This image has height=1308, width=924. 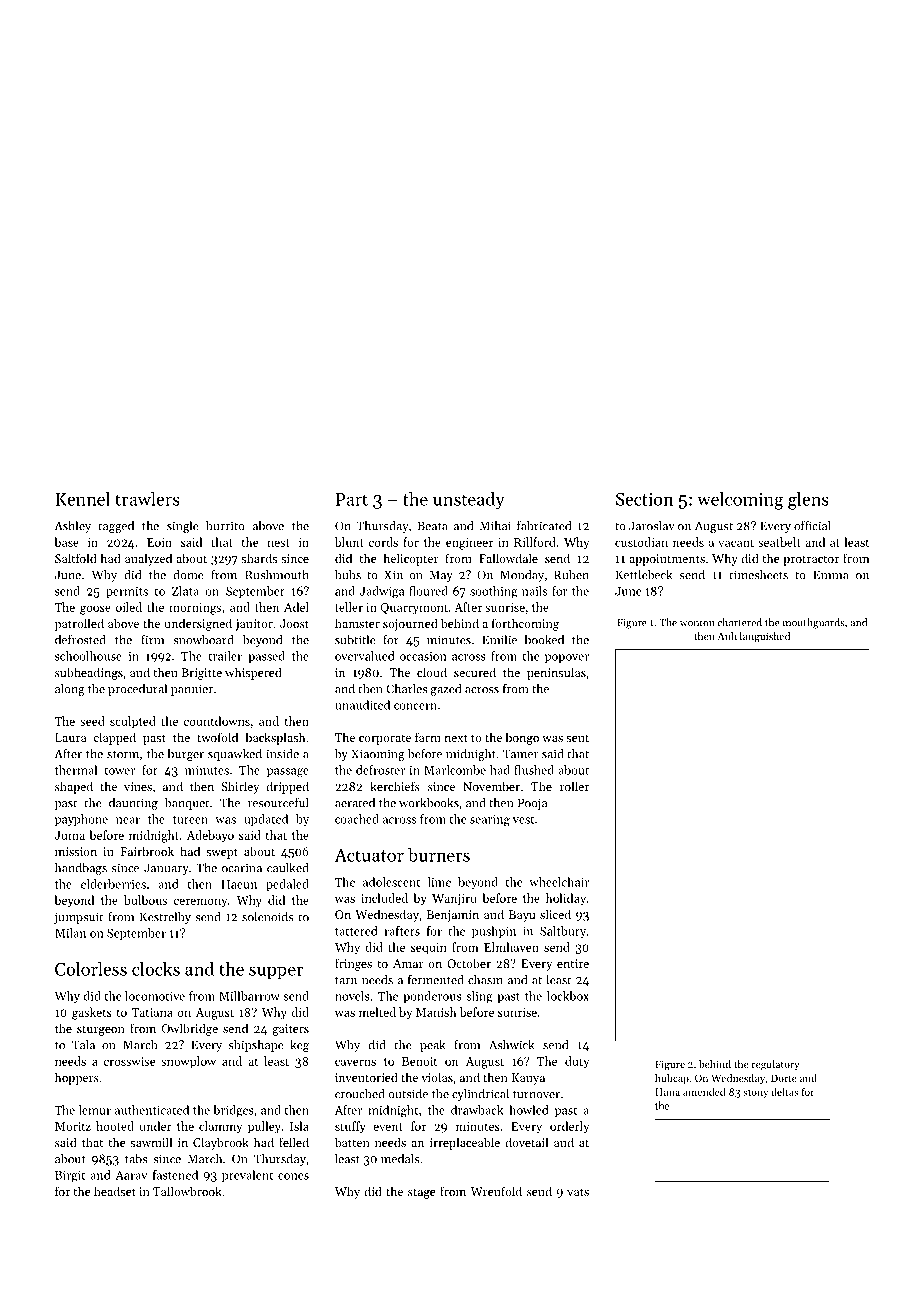 I want to click on flushed, so click(x=534, y=770).
